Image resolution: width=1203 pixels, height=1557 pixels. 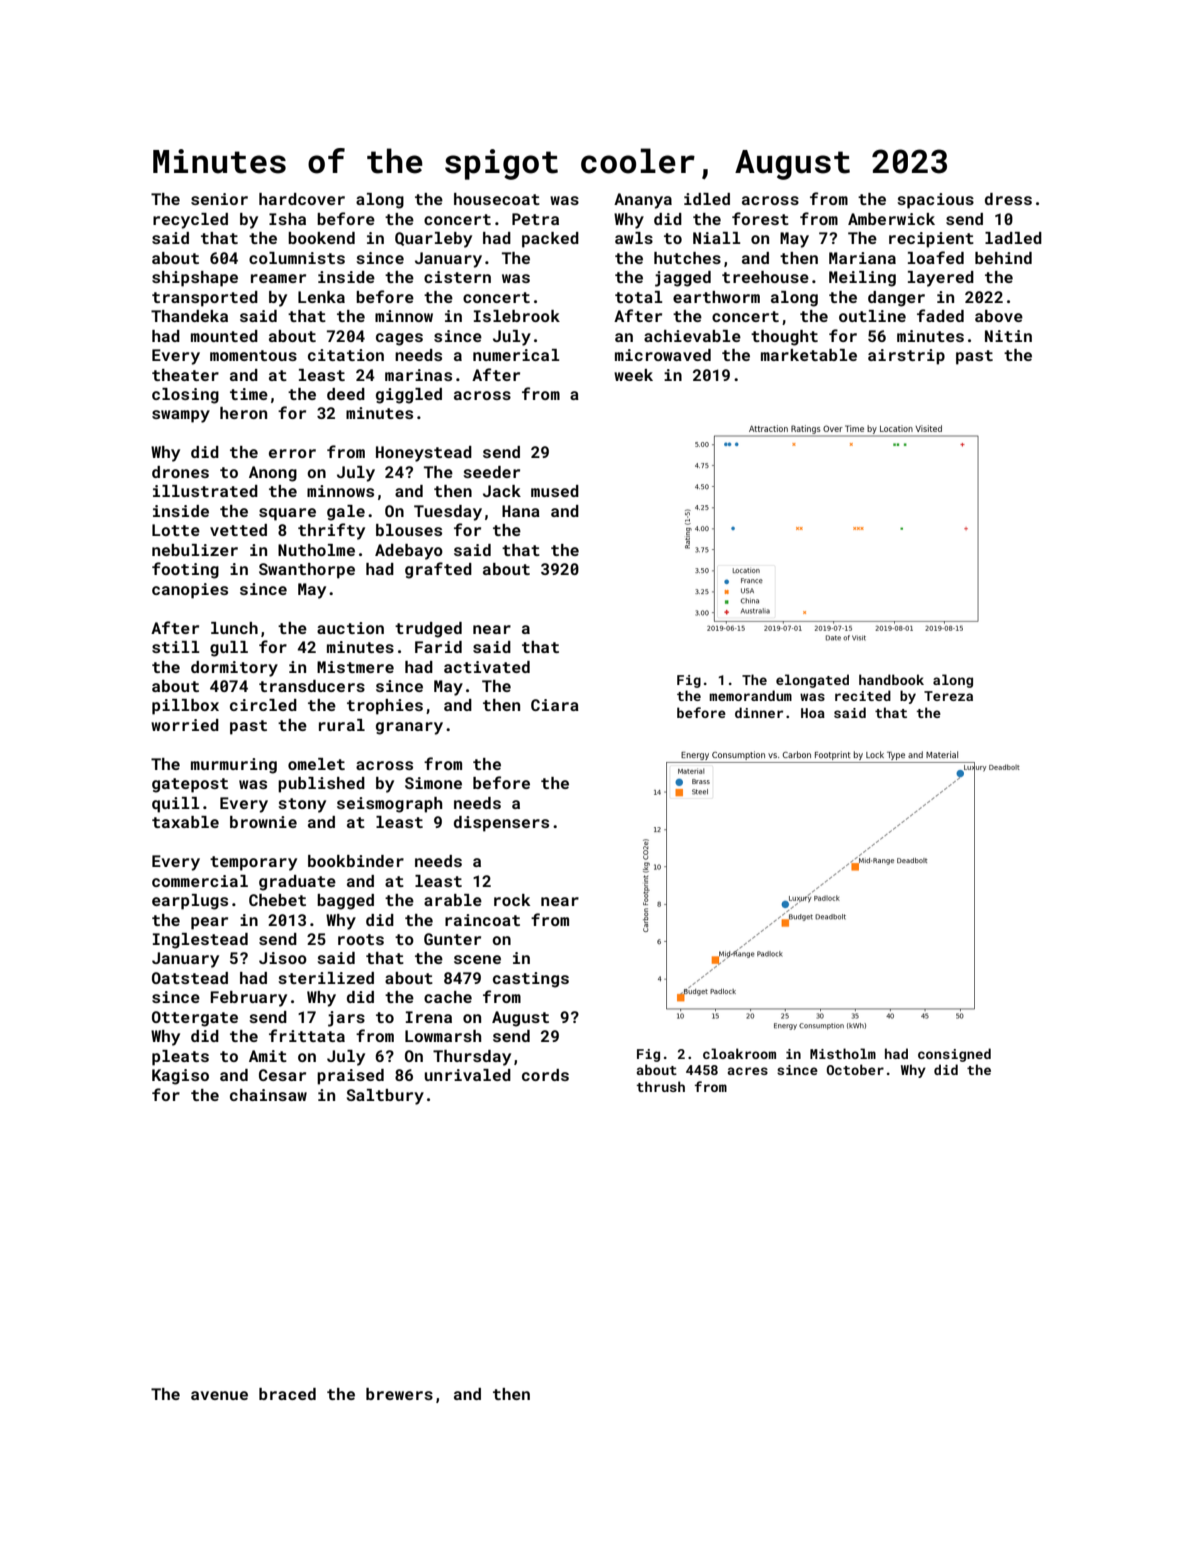 I want to click on thrush, so click(x=660, y=1086).
